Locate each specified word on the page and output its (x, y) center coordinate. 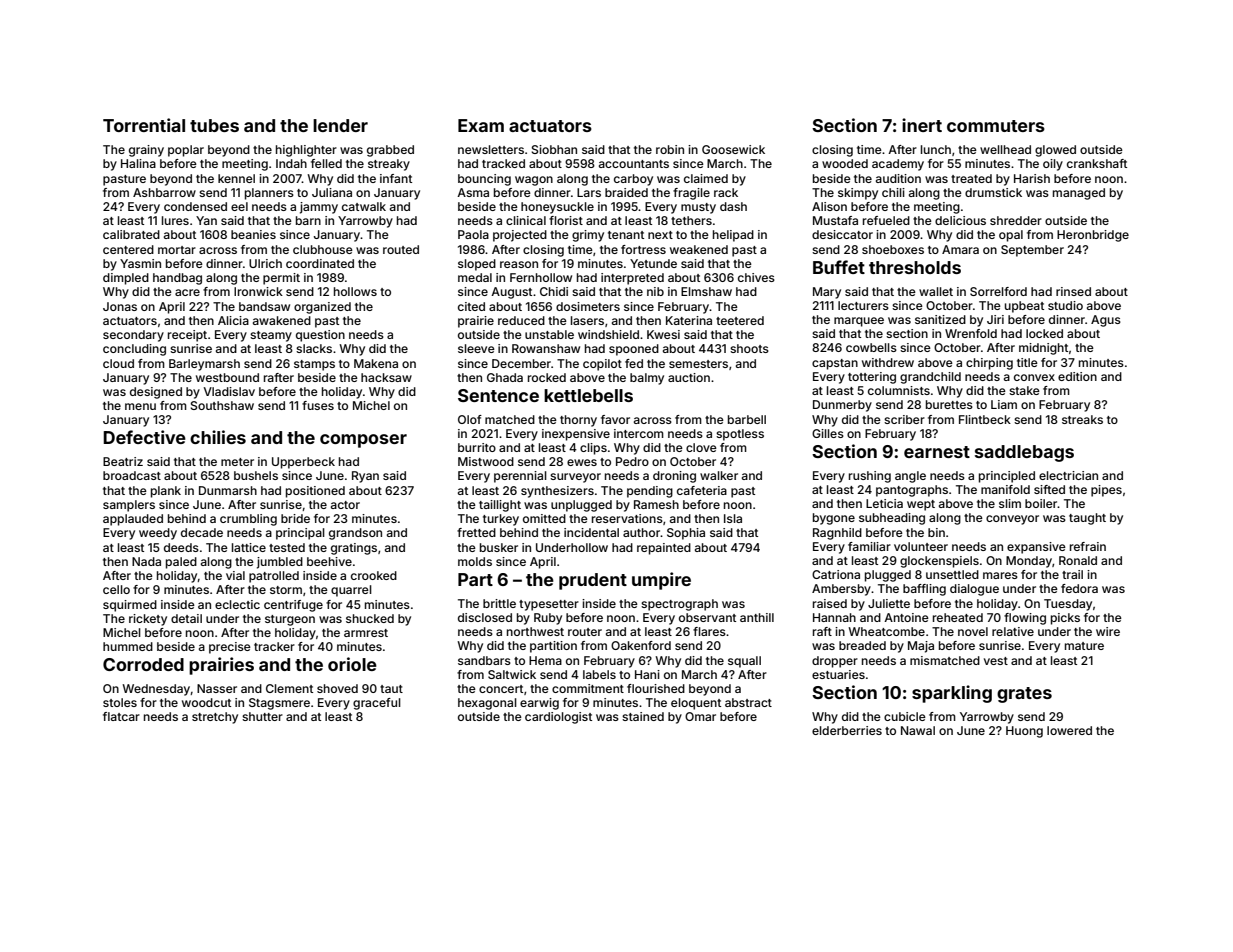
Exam (481, 125)
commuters (996, 126)
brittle (499, 603)
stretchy (215, 718)
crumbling (248, 520)
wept (921, 505)
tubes (214, 125)
